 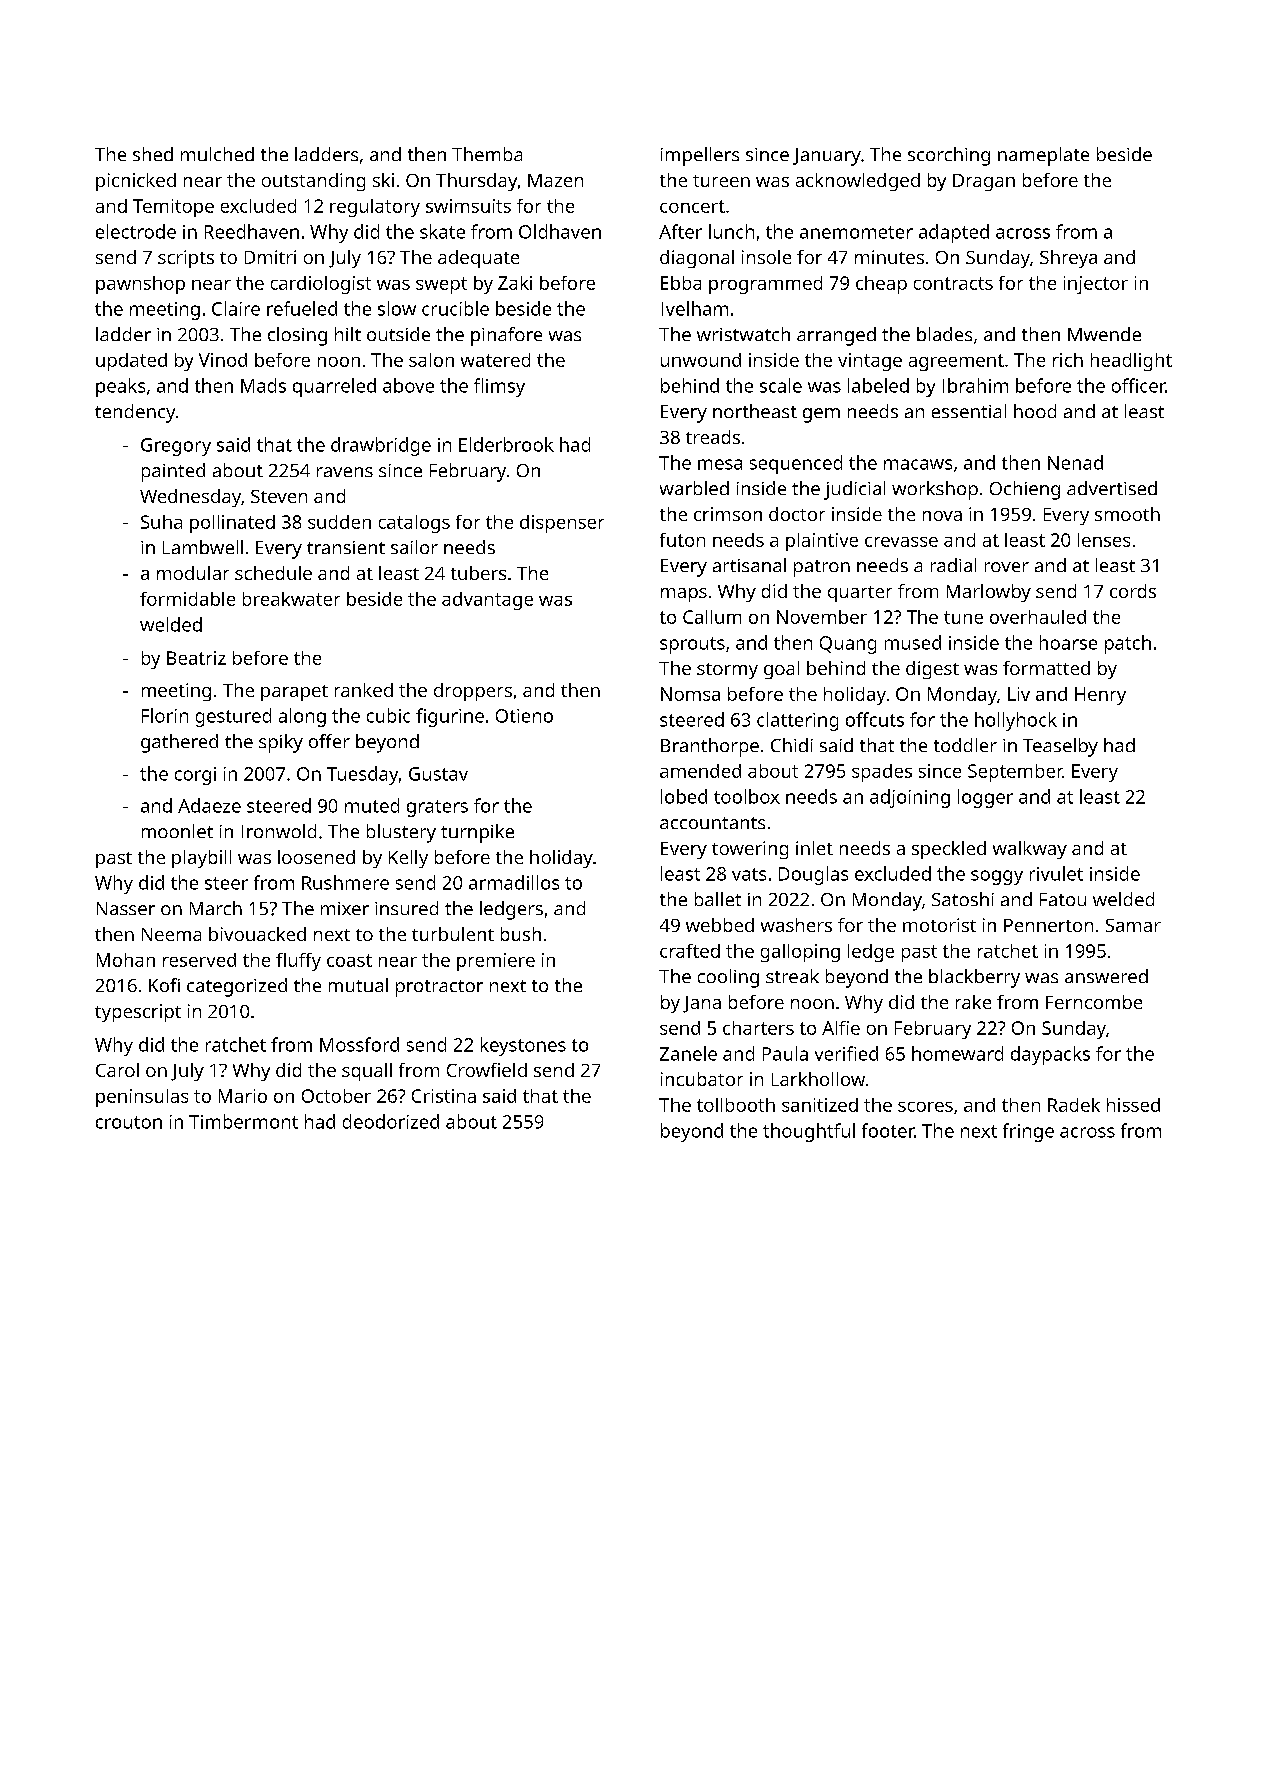 I want to click on cheap, so click(x=881, y=285).
